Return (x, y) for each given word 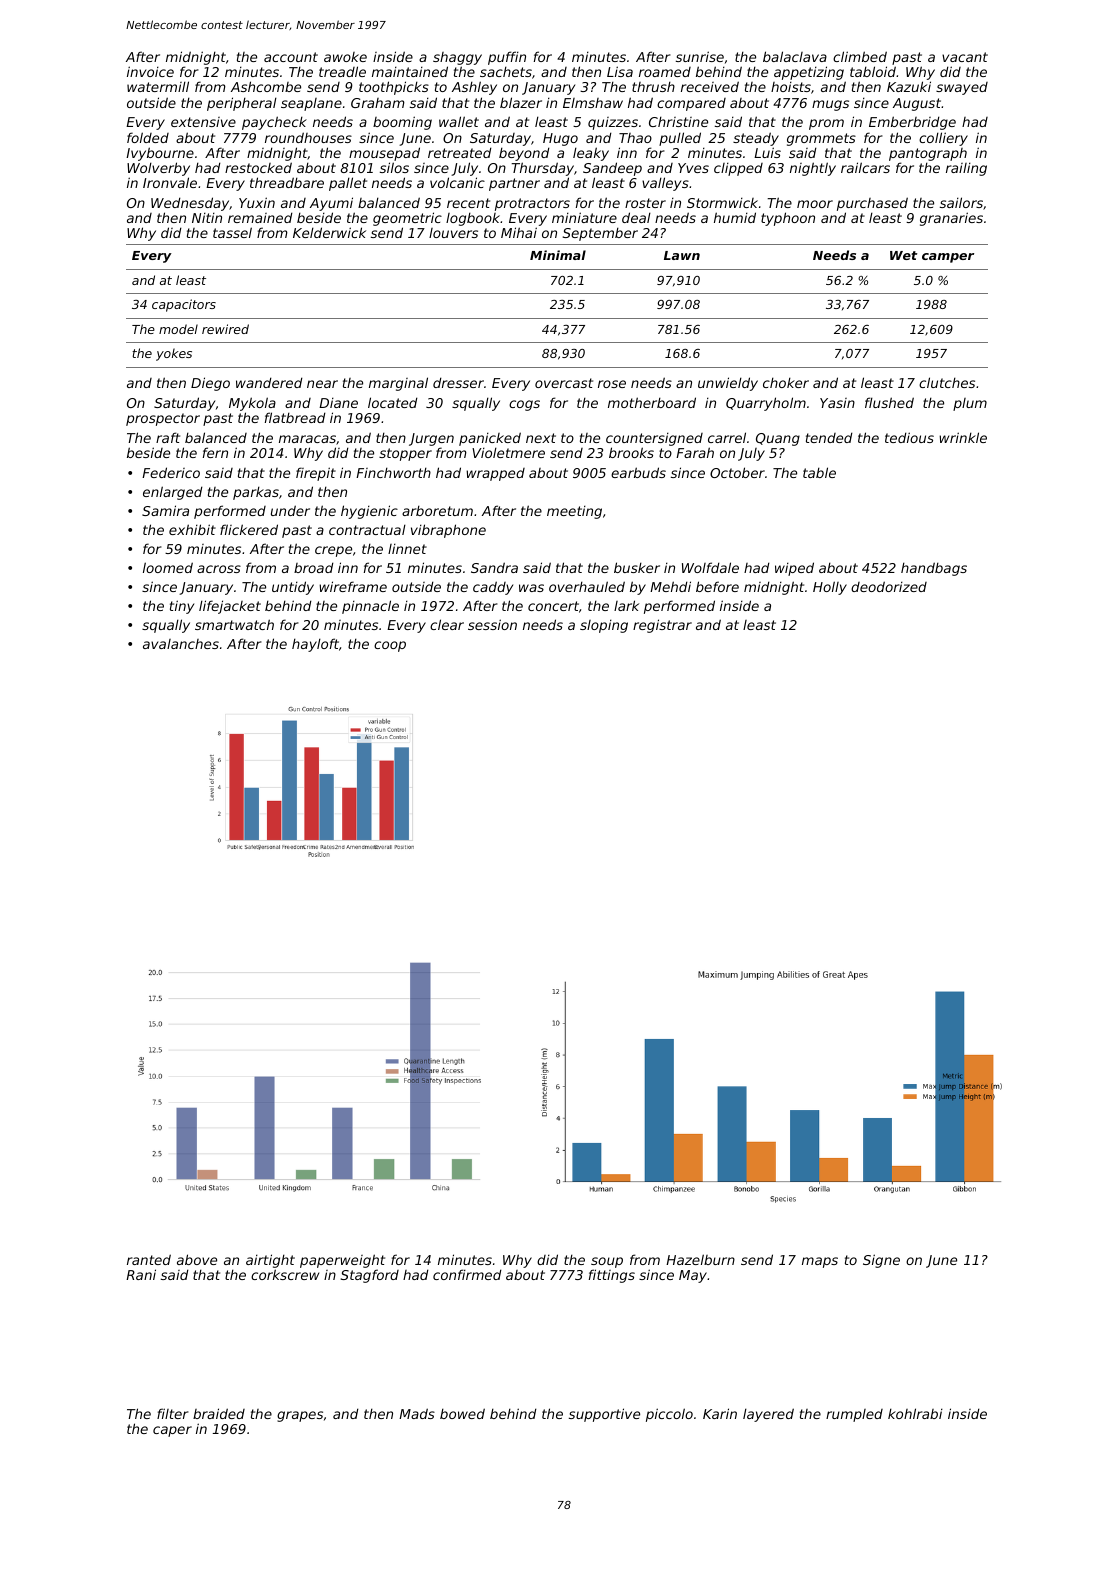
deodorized (889, 586)
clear (447, 624)
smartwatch (234, 624)
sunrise (700, 56)
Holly (830, 588)
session (492, 624)
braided (219, 1413)
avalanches (181, 644)
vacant (965, 57)
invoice (150, 71)
